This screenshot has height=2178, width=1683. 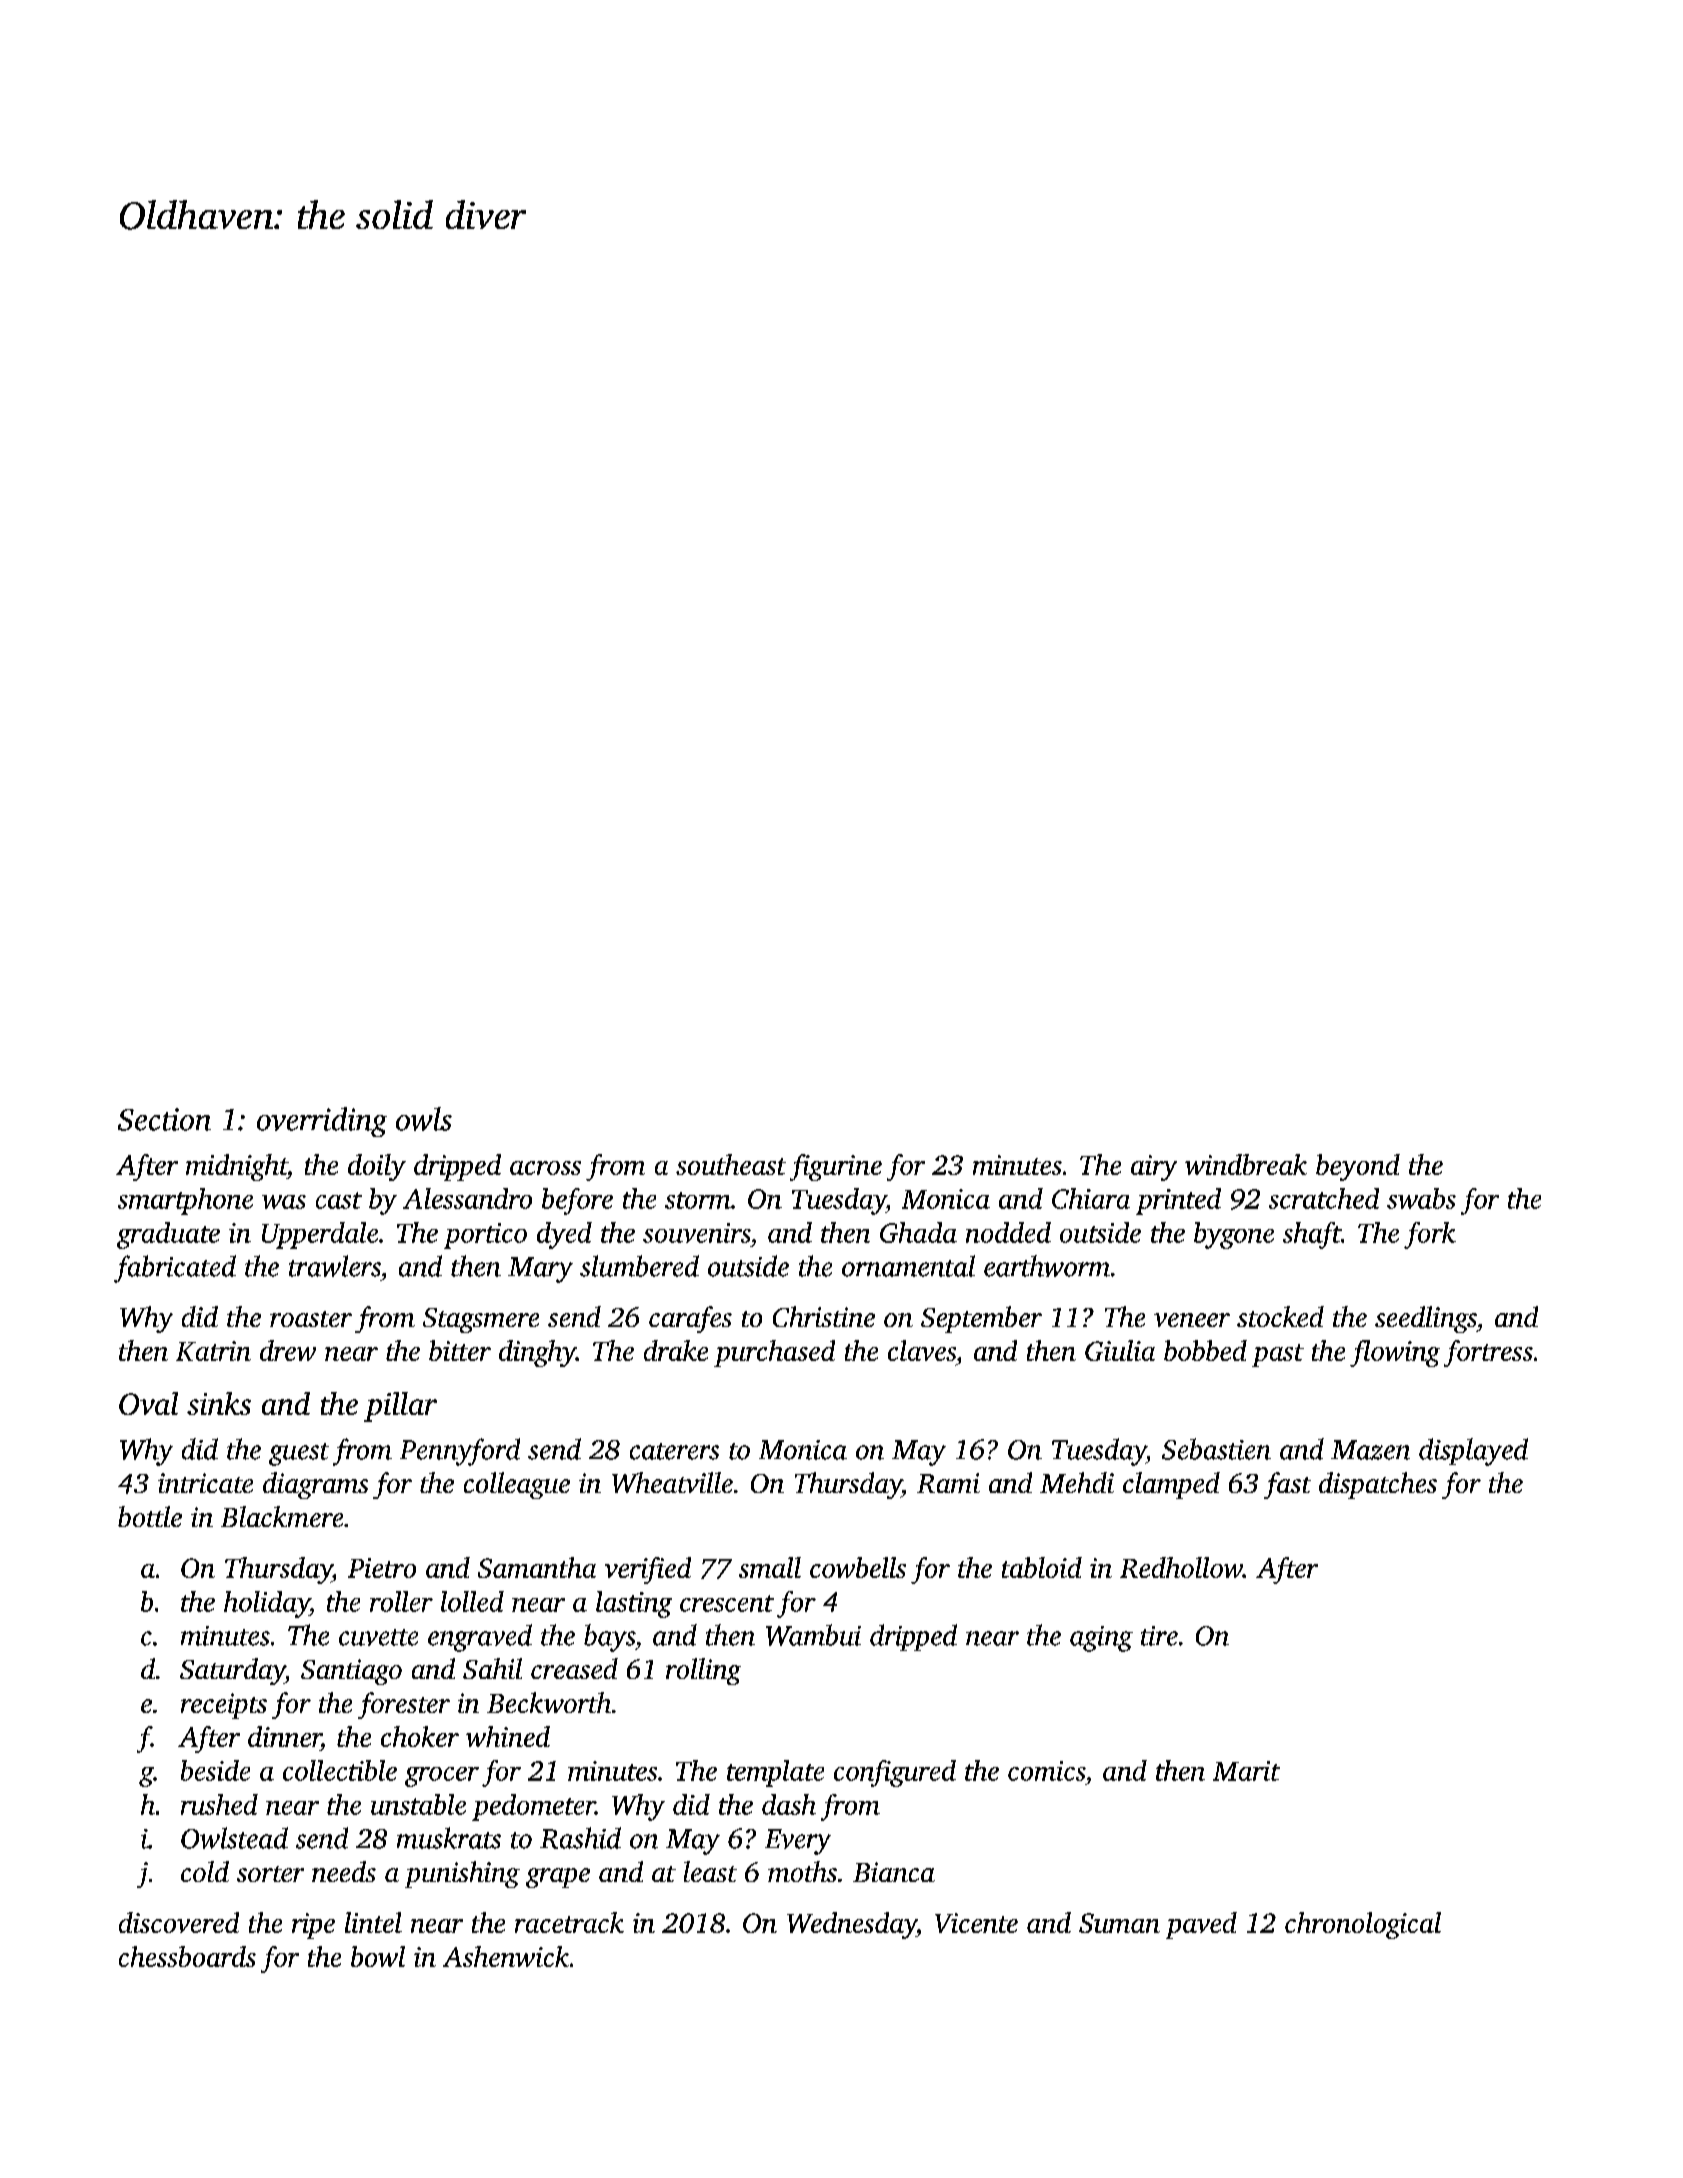 I want to click on windbreak, so click(x=1246, y=1164).
